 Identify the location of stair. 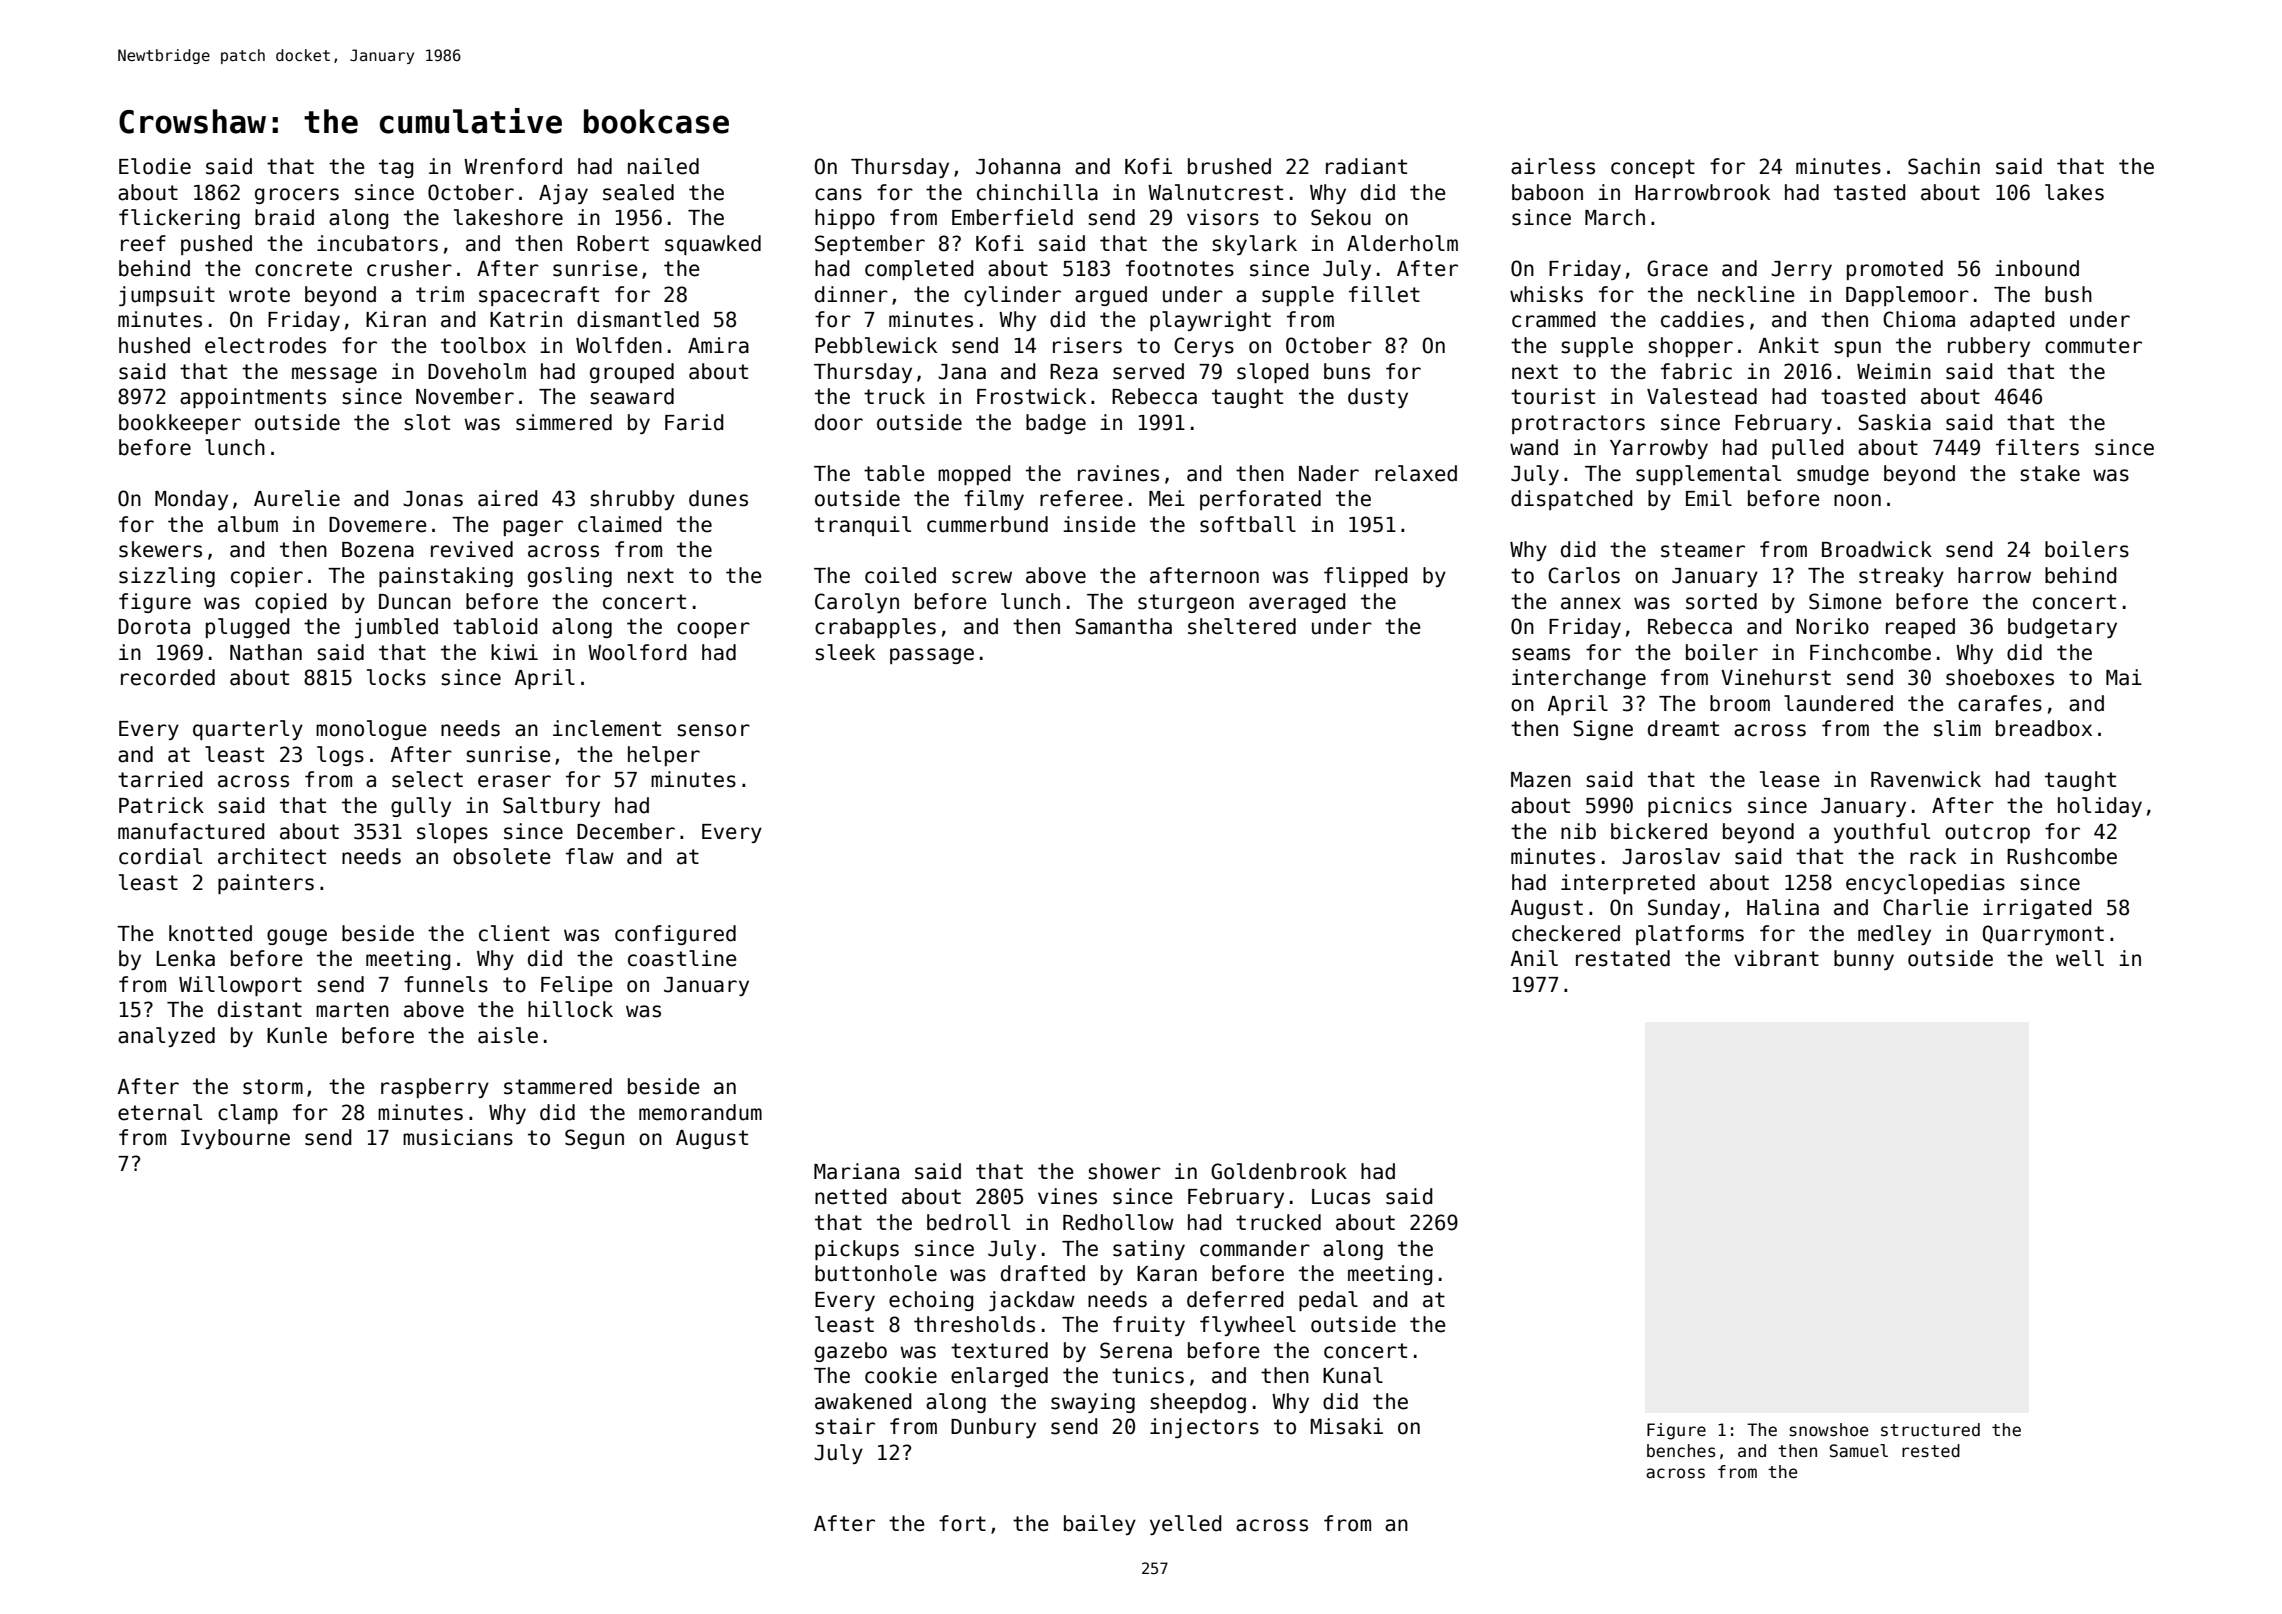
(845, 1426).
